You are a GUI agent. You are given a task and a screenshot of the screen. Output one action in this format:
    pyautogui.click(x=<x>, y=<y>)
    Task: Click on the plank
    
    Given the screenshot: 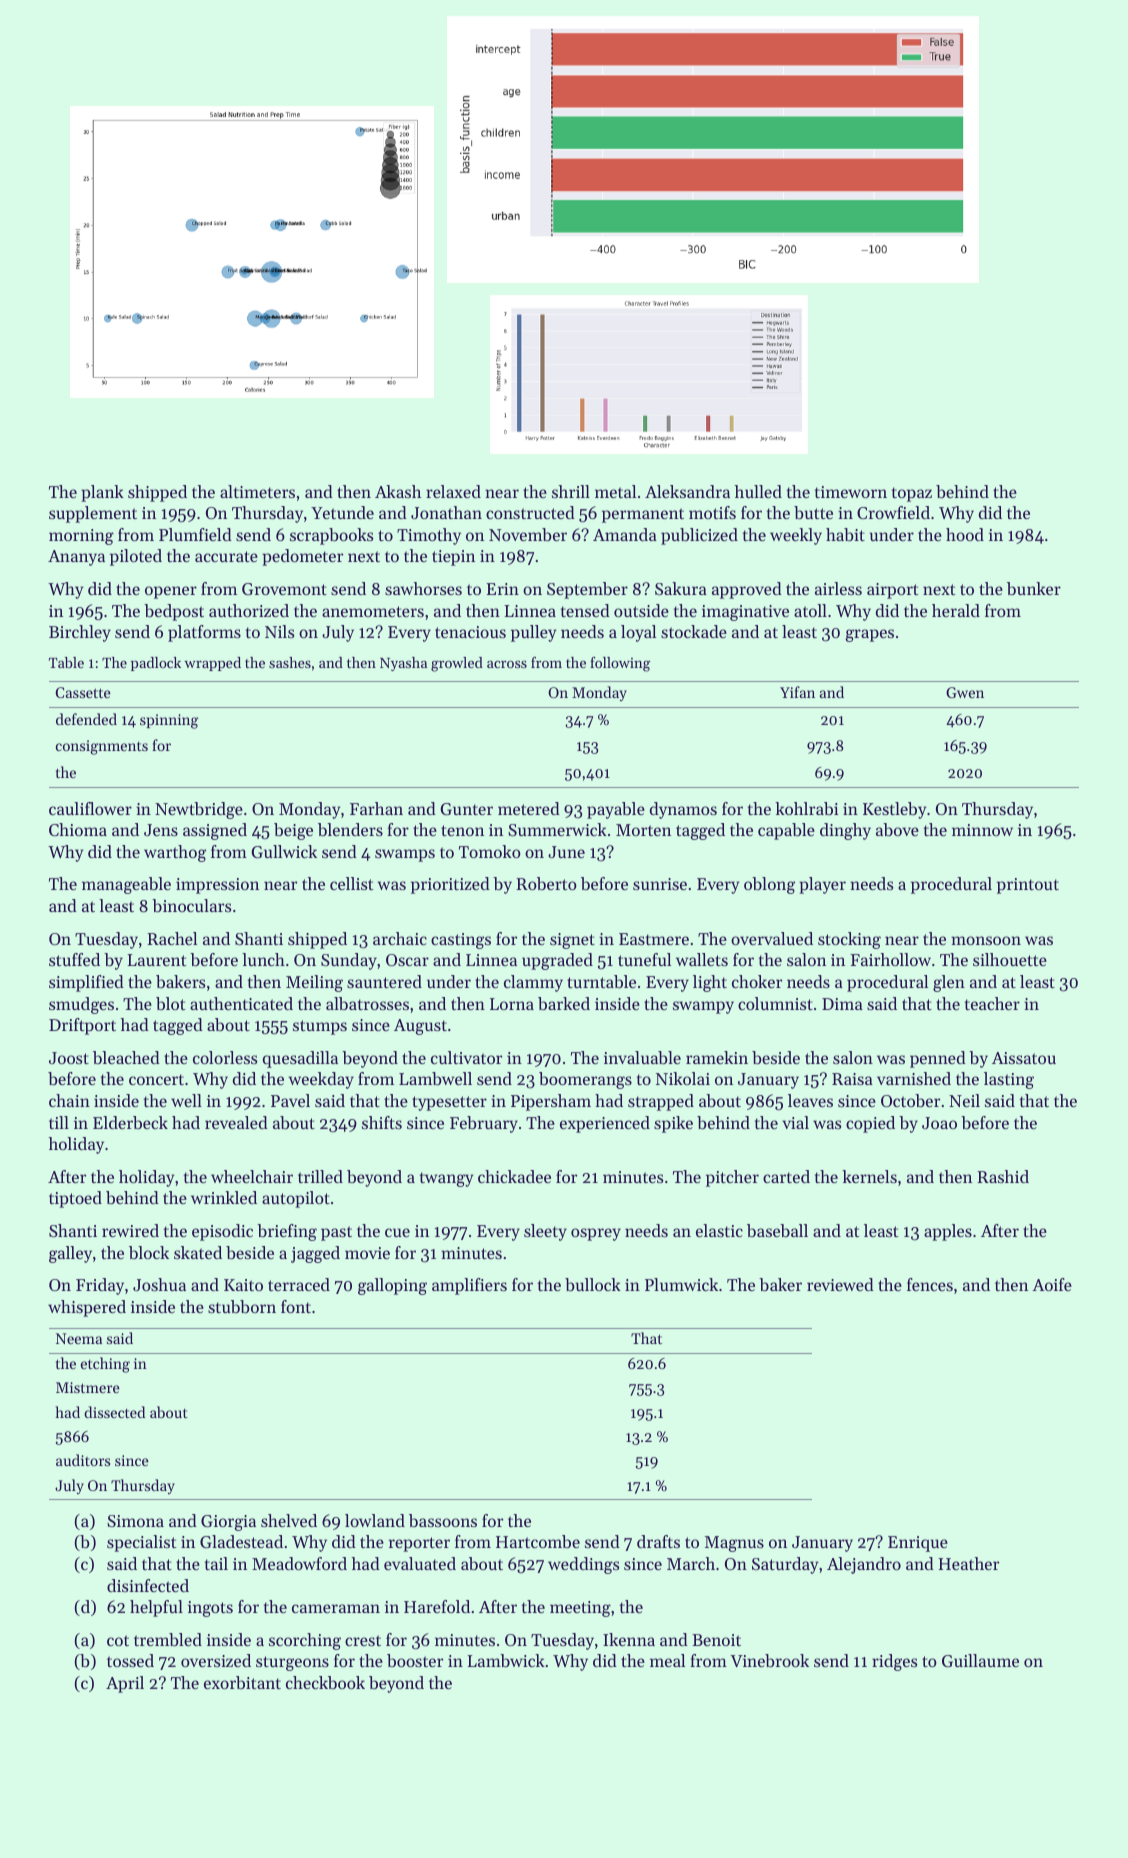 What is the action you would take?
    pyautogui.click(x=102, y=493)
